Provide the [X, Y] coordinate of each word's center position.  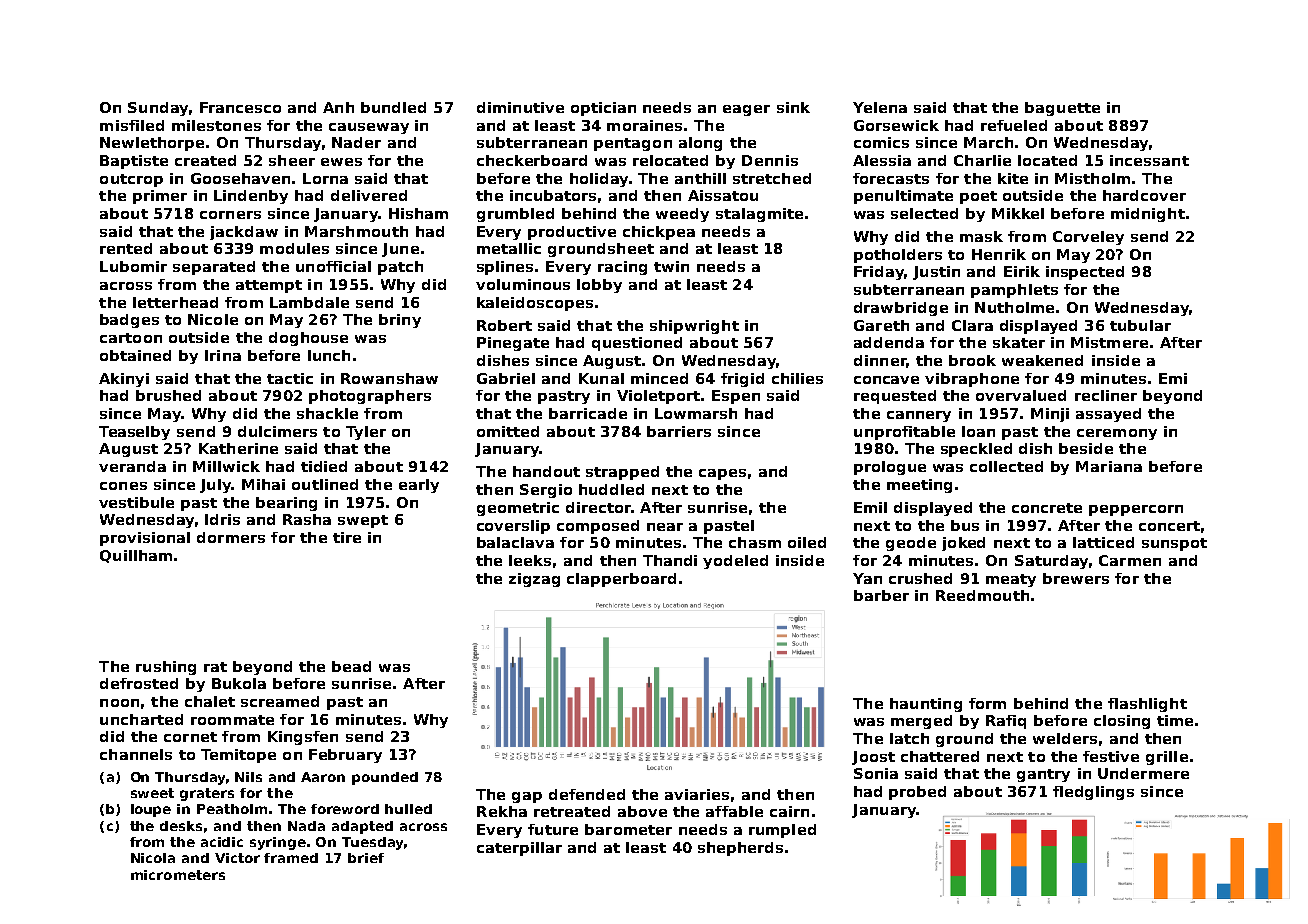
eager [746, 110]
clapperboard [621, 580]
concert [1169, 526]
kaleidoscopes [535, 304]
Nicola [153, 858]
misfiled [132, 125]
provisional [145, 539]
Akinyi [124, 380]
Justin [936, 273]
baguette [1062, 109]
